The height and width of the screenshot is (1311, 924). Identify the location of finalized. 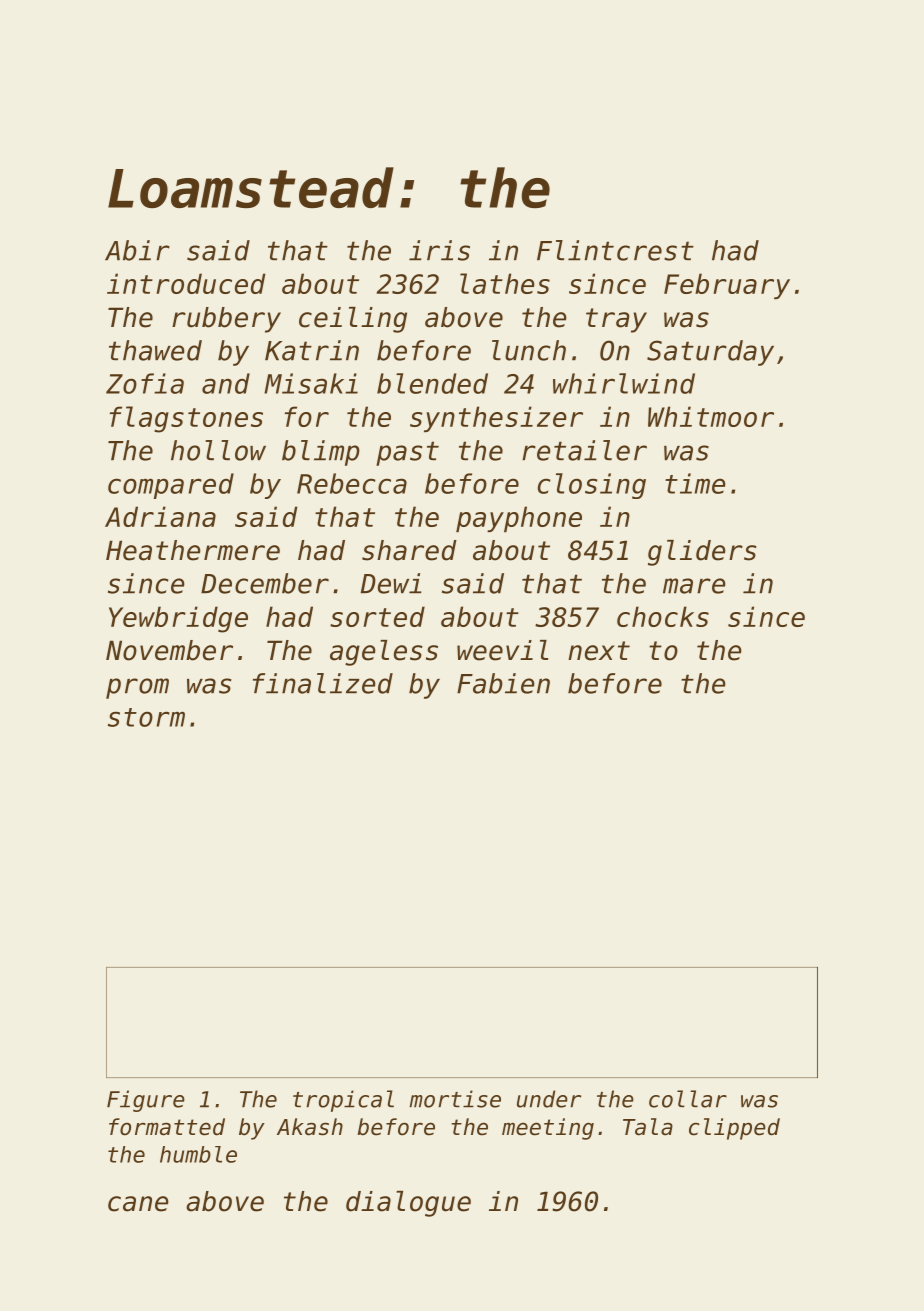
(323, 683).
